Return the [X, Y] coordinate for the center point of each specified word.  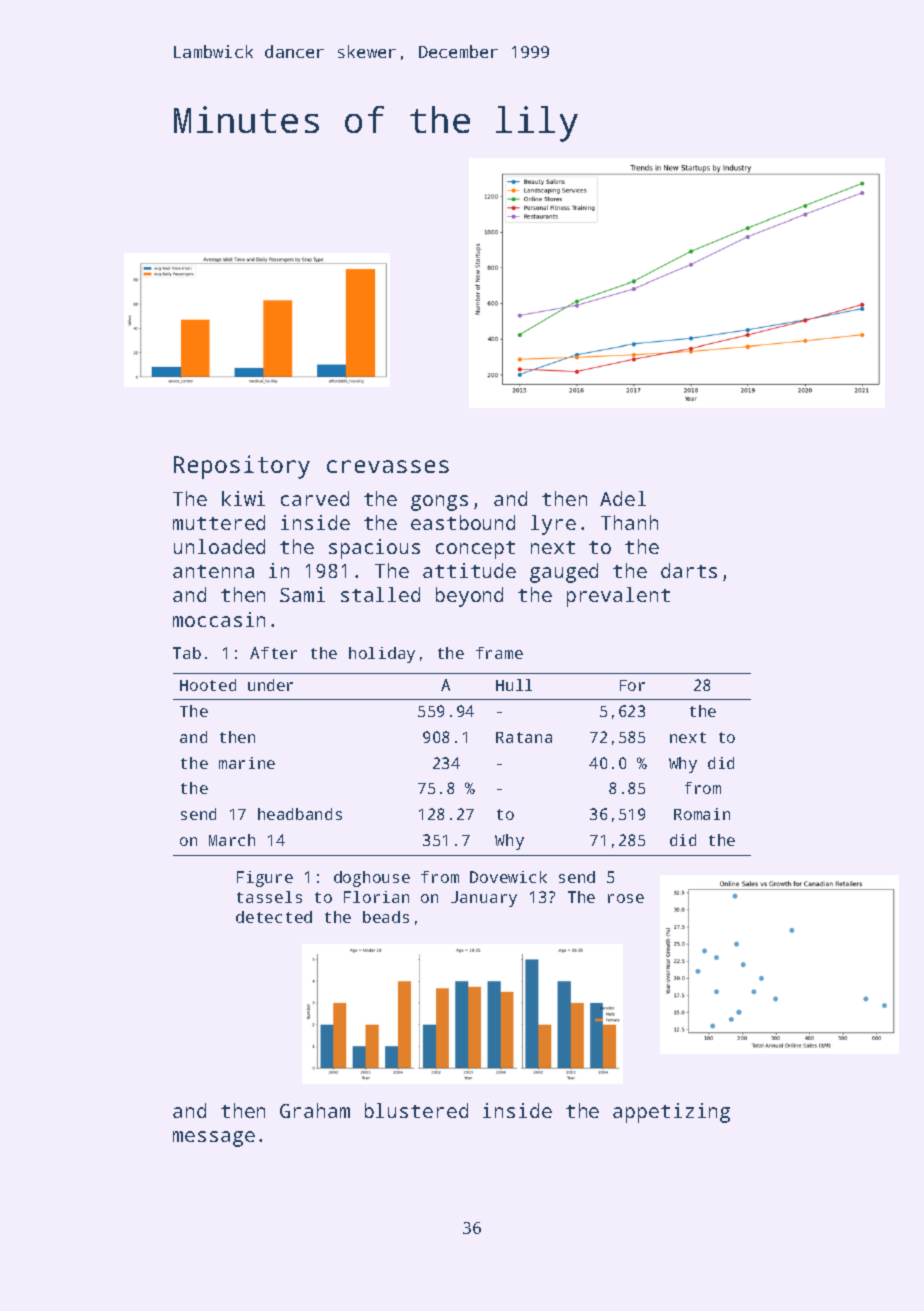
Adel [623, 498]
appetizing [671, 1113]
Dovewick [508, 877]
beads [386, 917]
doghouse [372, 879]
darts [689, 570]
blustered [416, 1110]
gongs [439, 503]
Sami [302, 594]
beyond [469, 597]
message [214, 1139]
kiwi [243, 498]
